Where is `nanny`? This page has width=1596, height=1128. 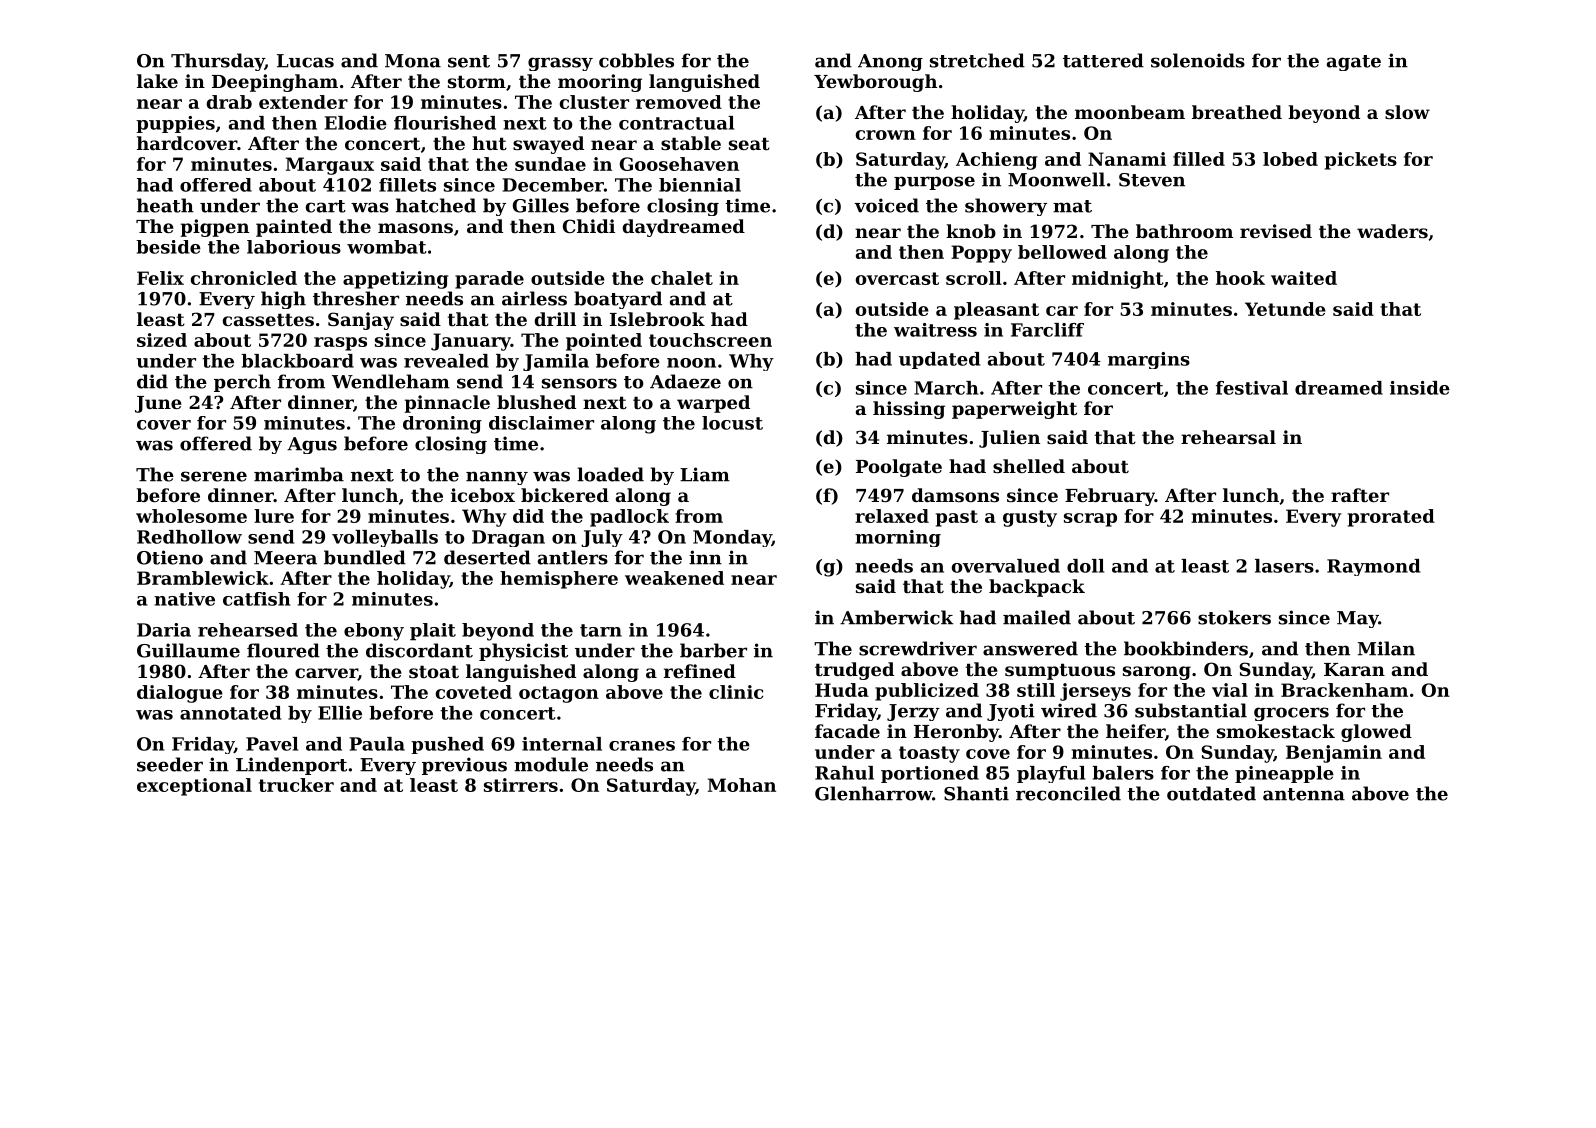 nanny is located at coordinates (497, 478).
